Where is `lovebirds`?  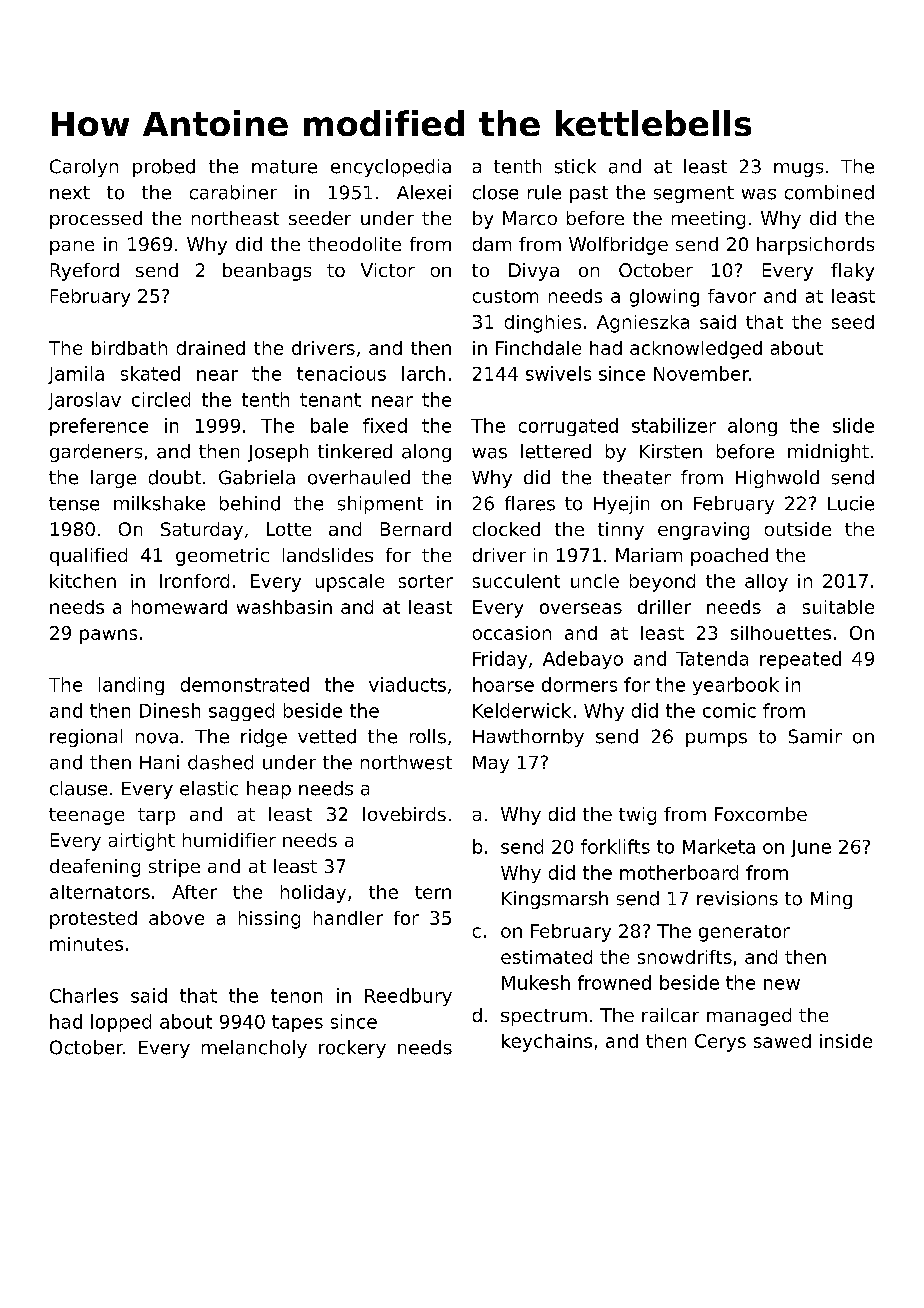
lovebirds is located at coordinates (404, 814).
